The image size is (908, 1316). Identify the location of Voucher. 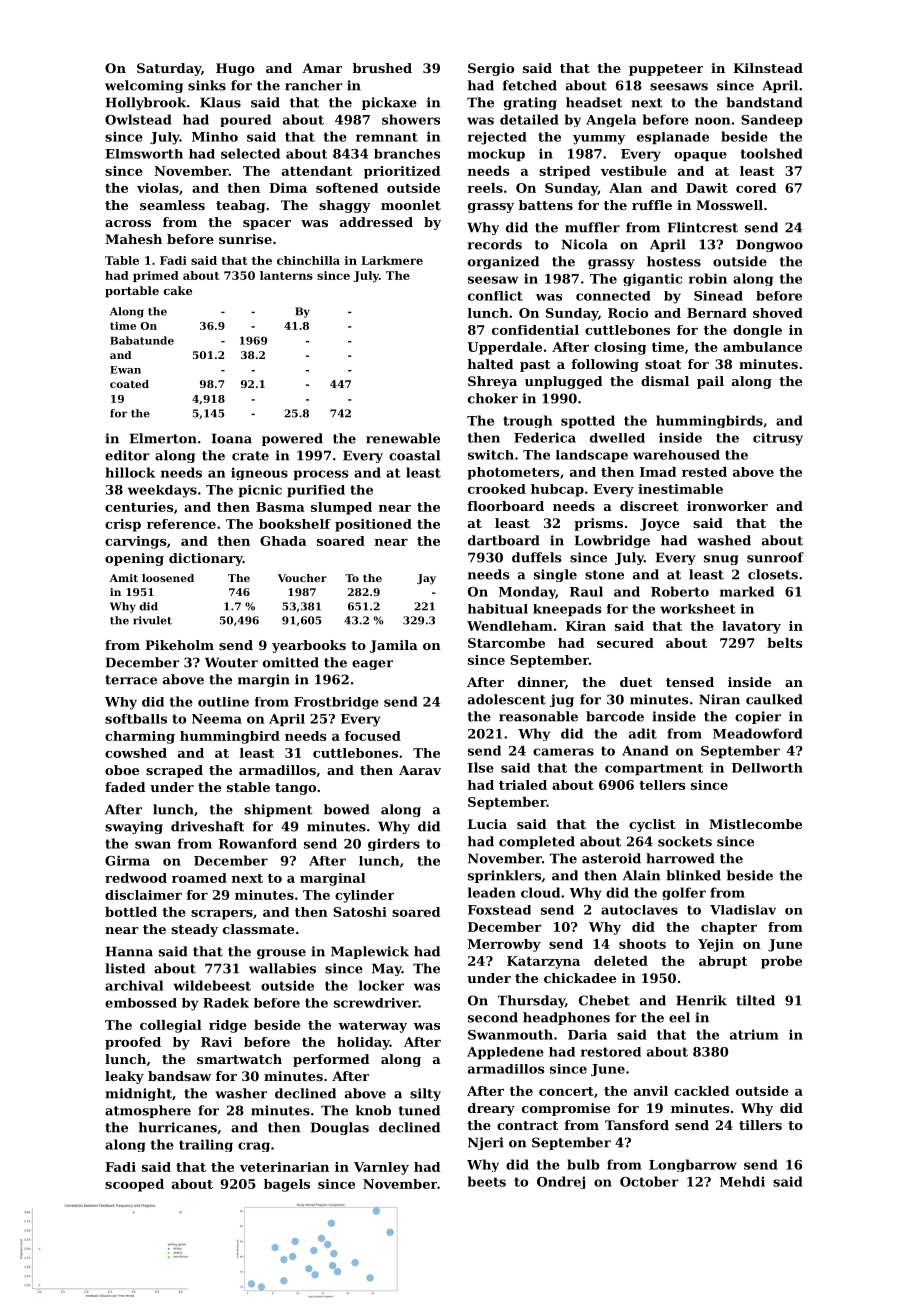
(302, 578).
